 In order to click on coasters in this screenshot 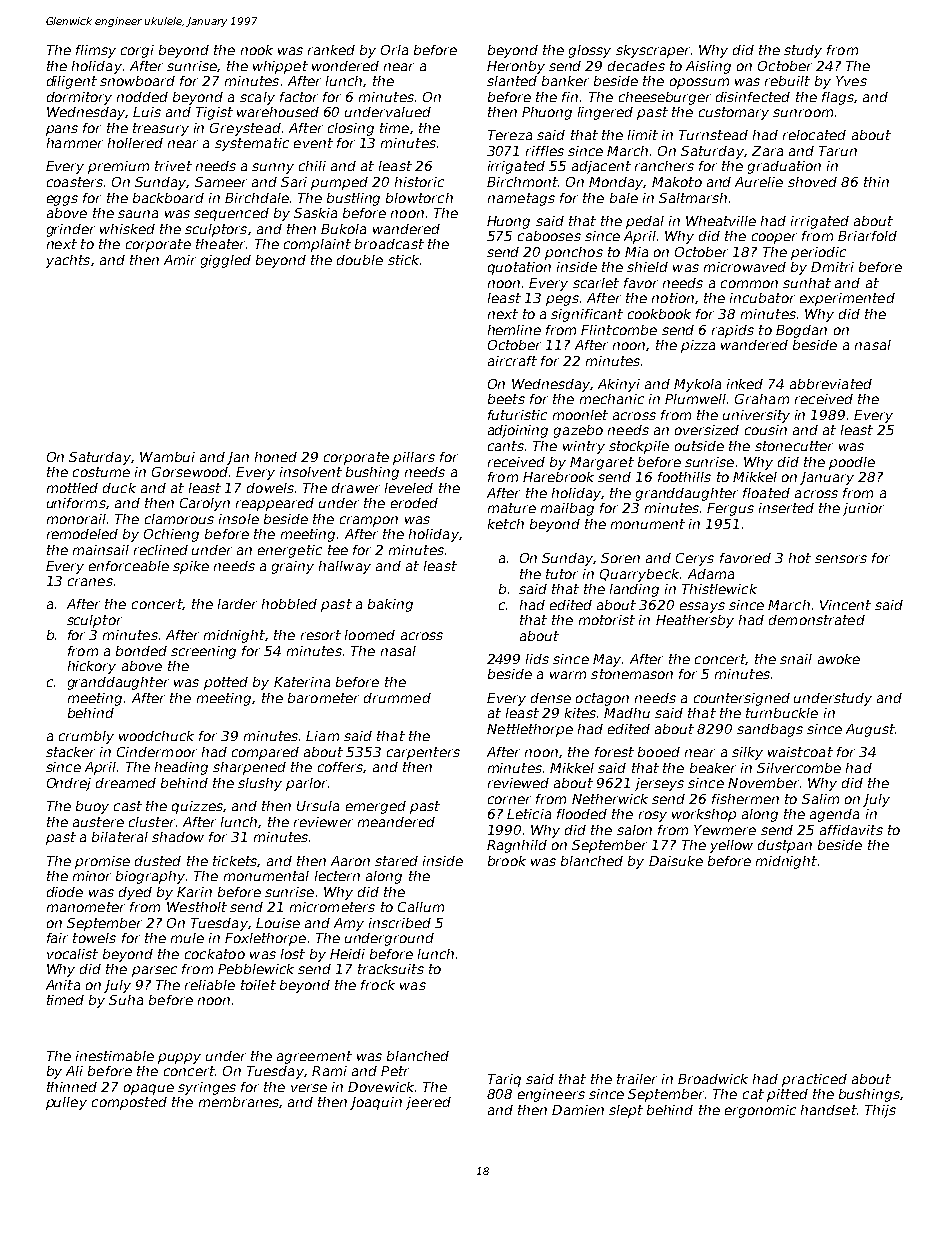, I will do `click(75, 182)`.
